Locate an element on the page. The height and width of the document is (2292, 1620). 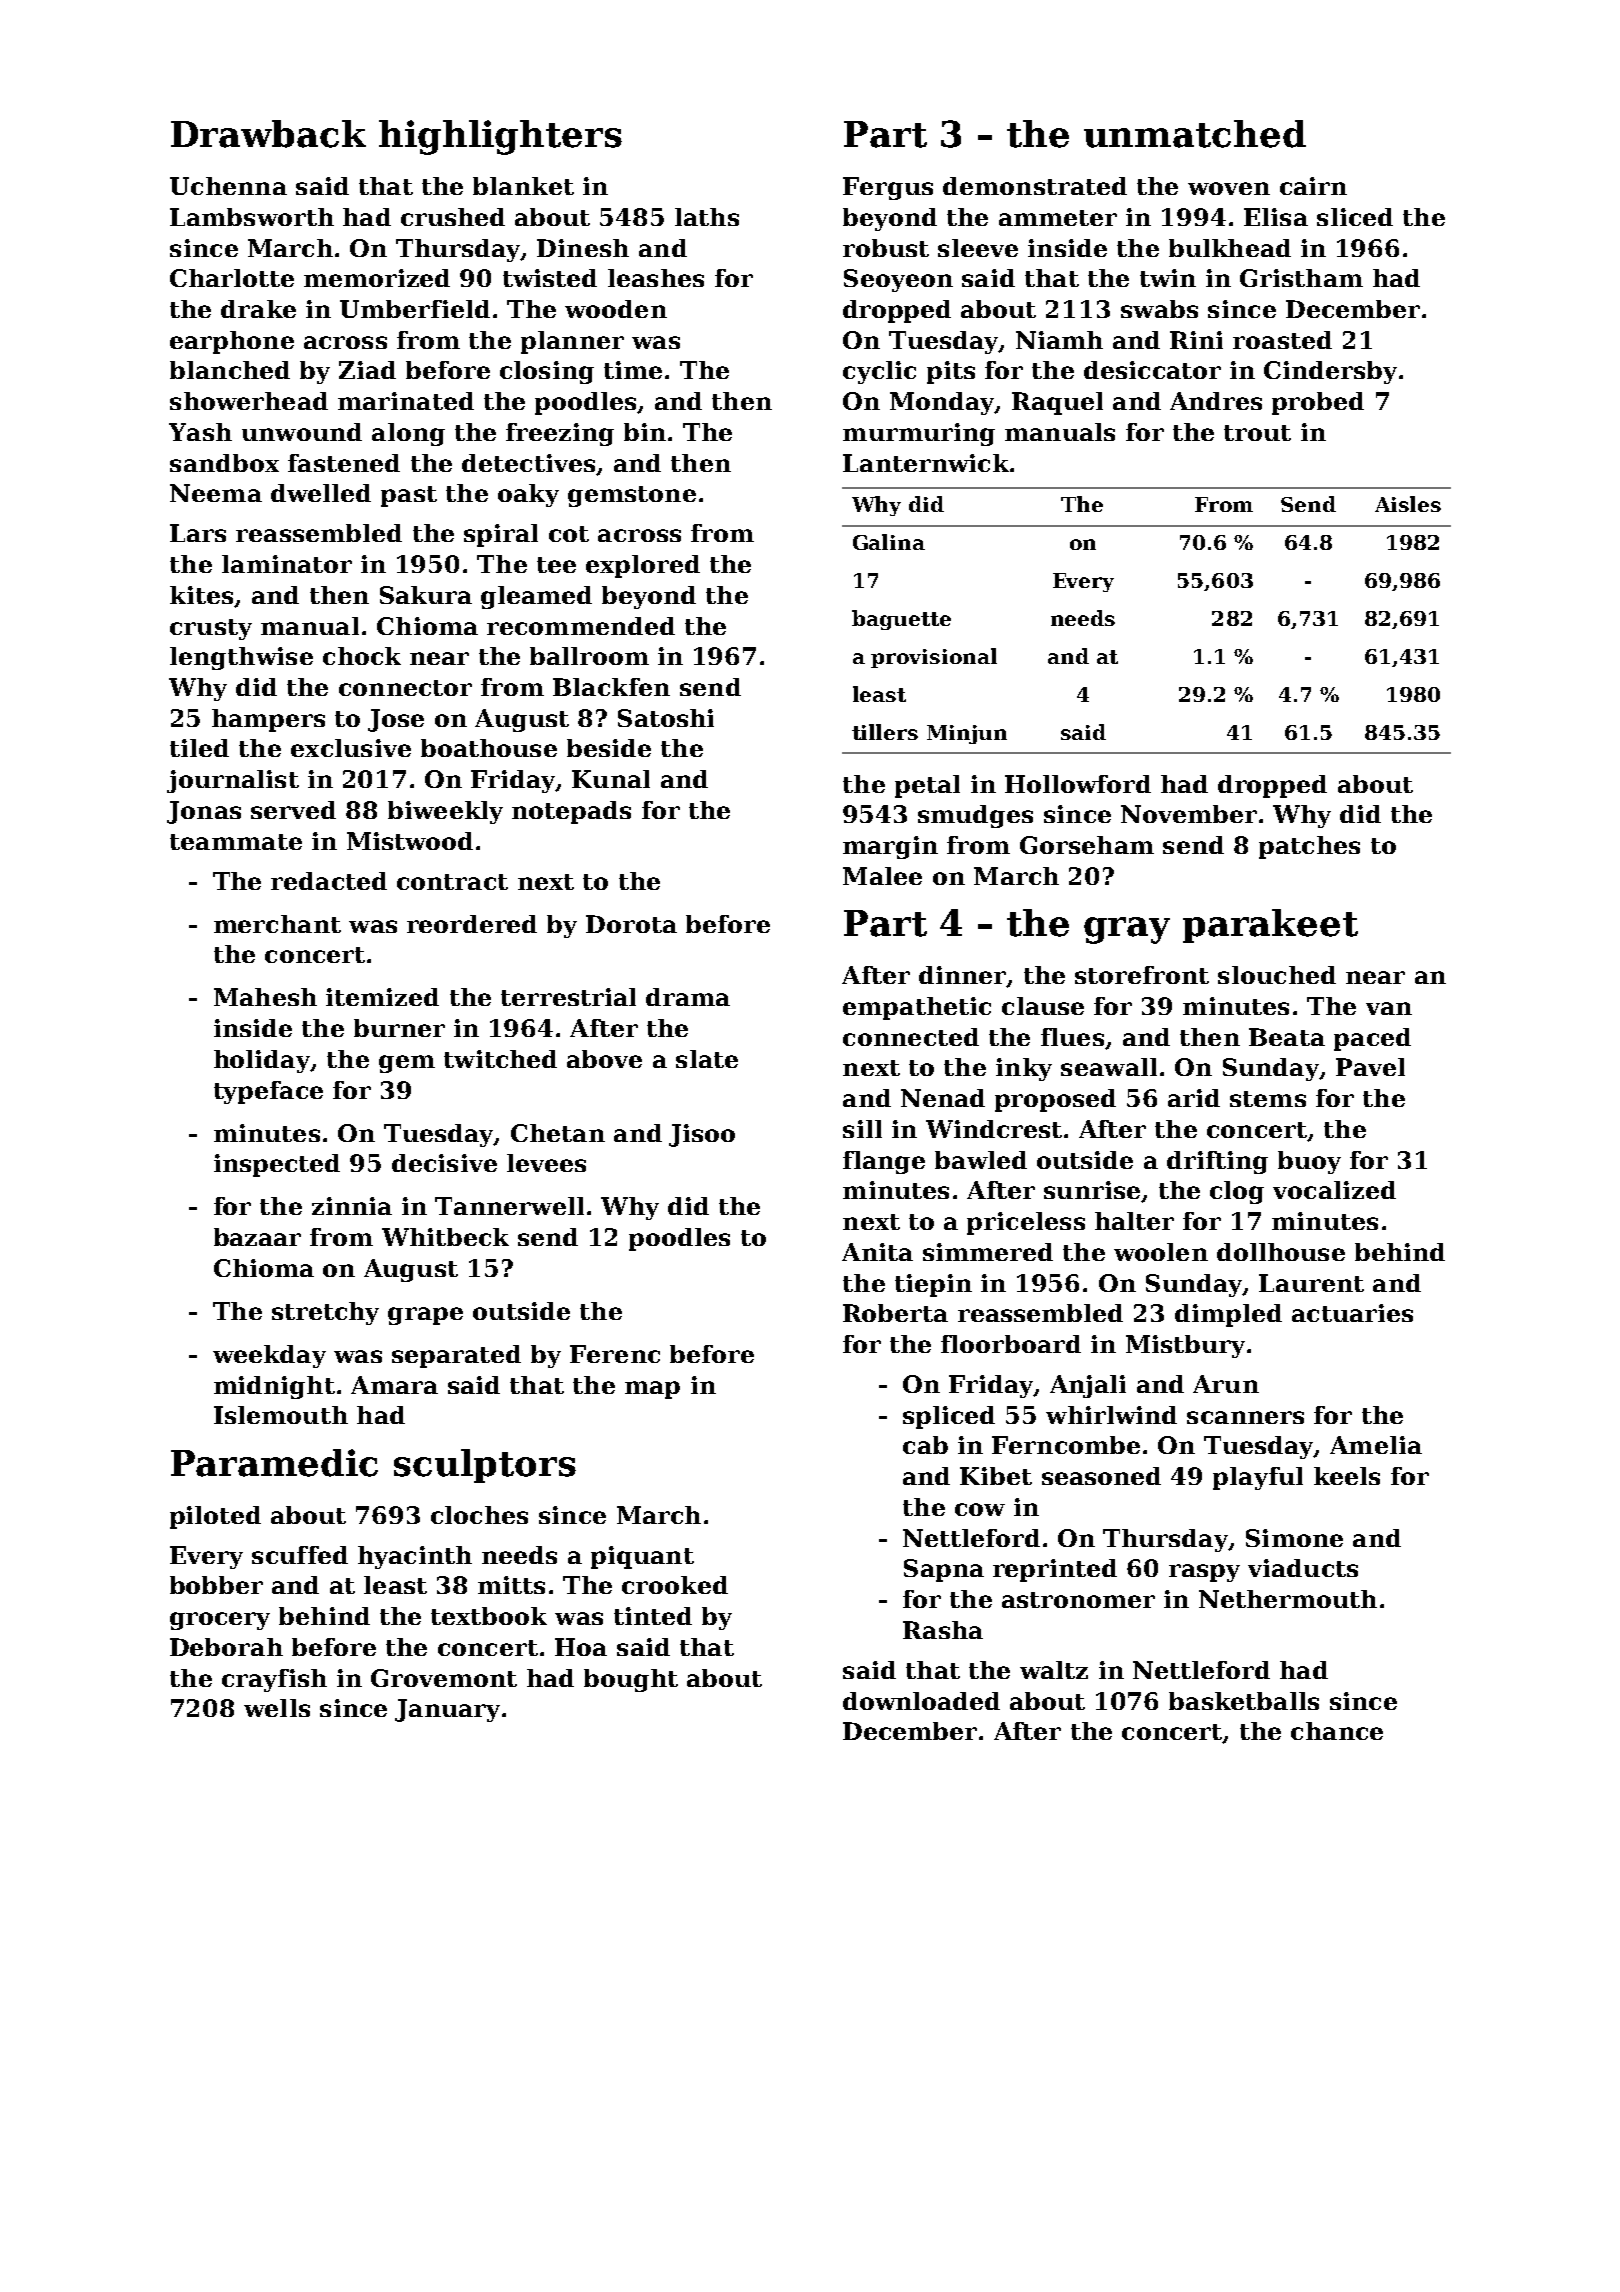
downloaded is located at coordinates (921, 1701).
